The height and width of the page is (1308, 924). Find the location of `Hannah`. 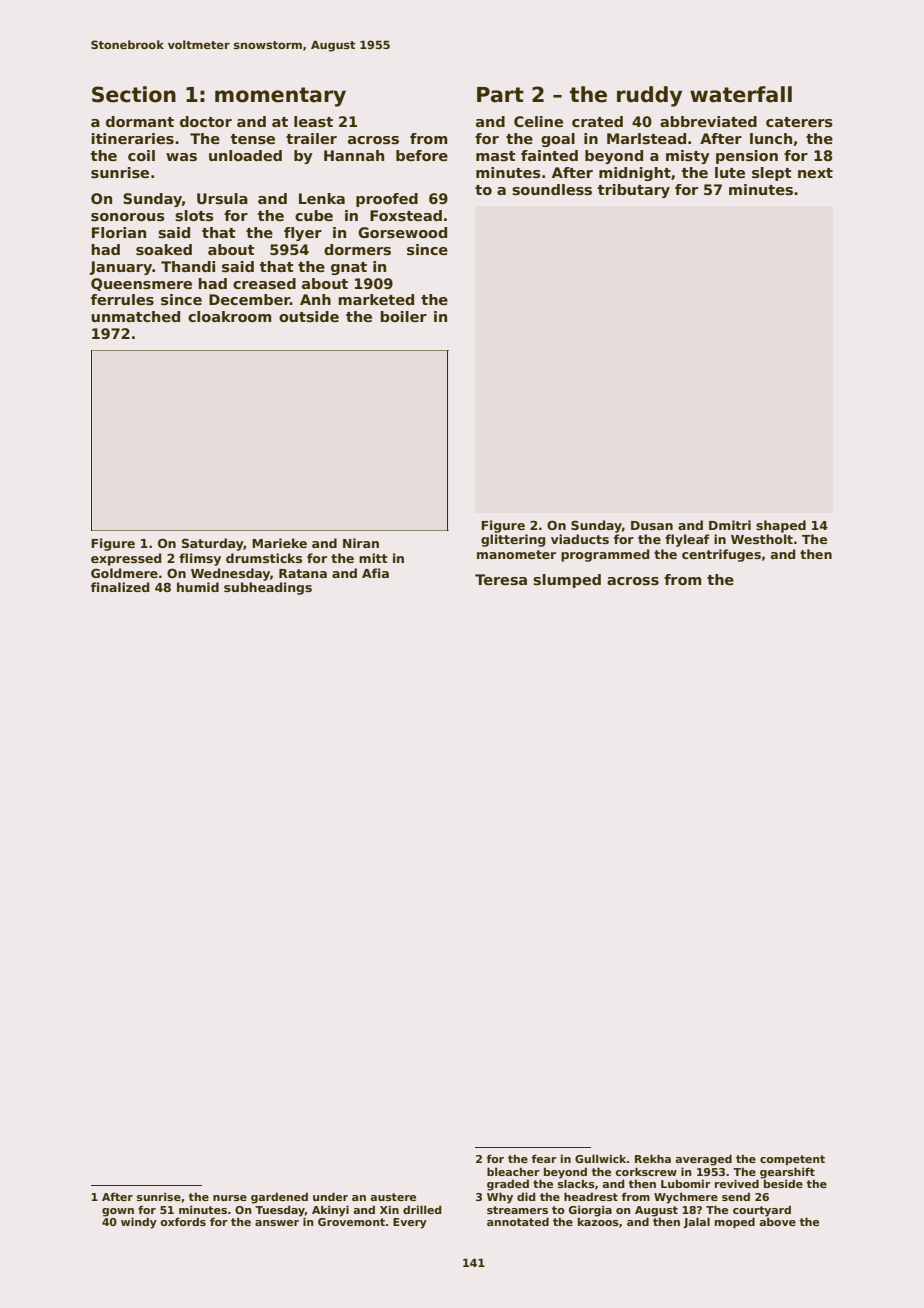

Hannah is located at coordinates (354, 155).
